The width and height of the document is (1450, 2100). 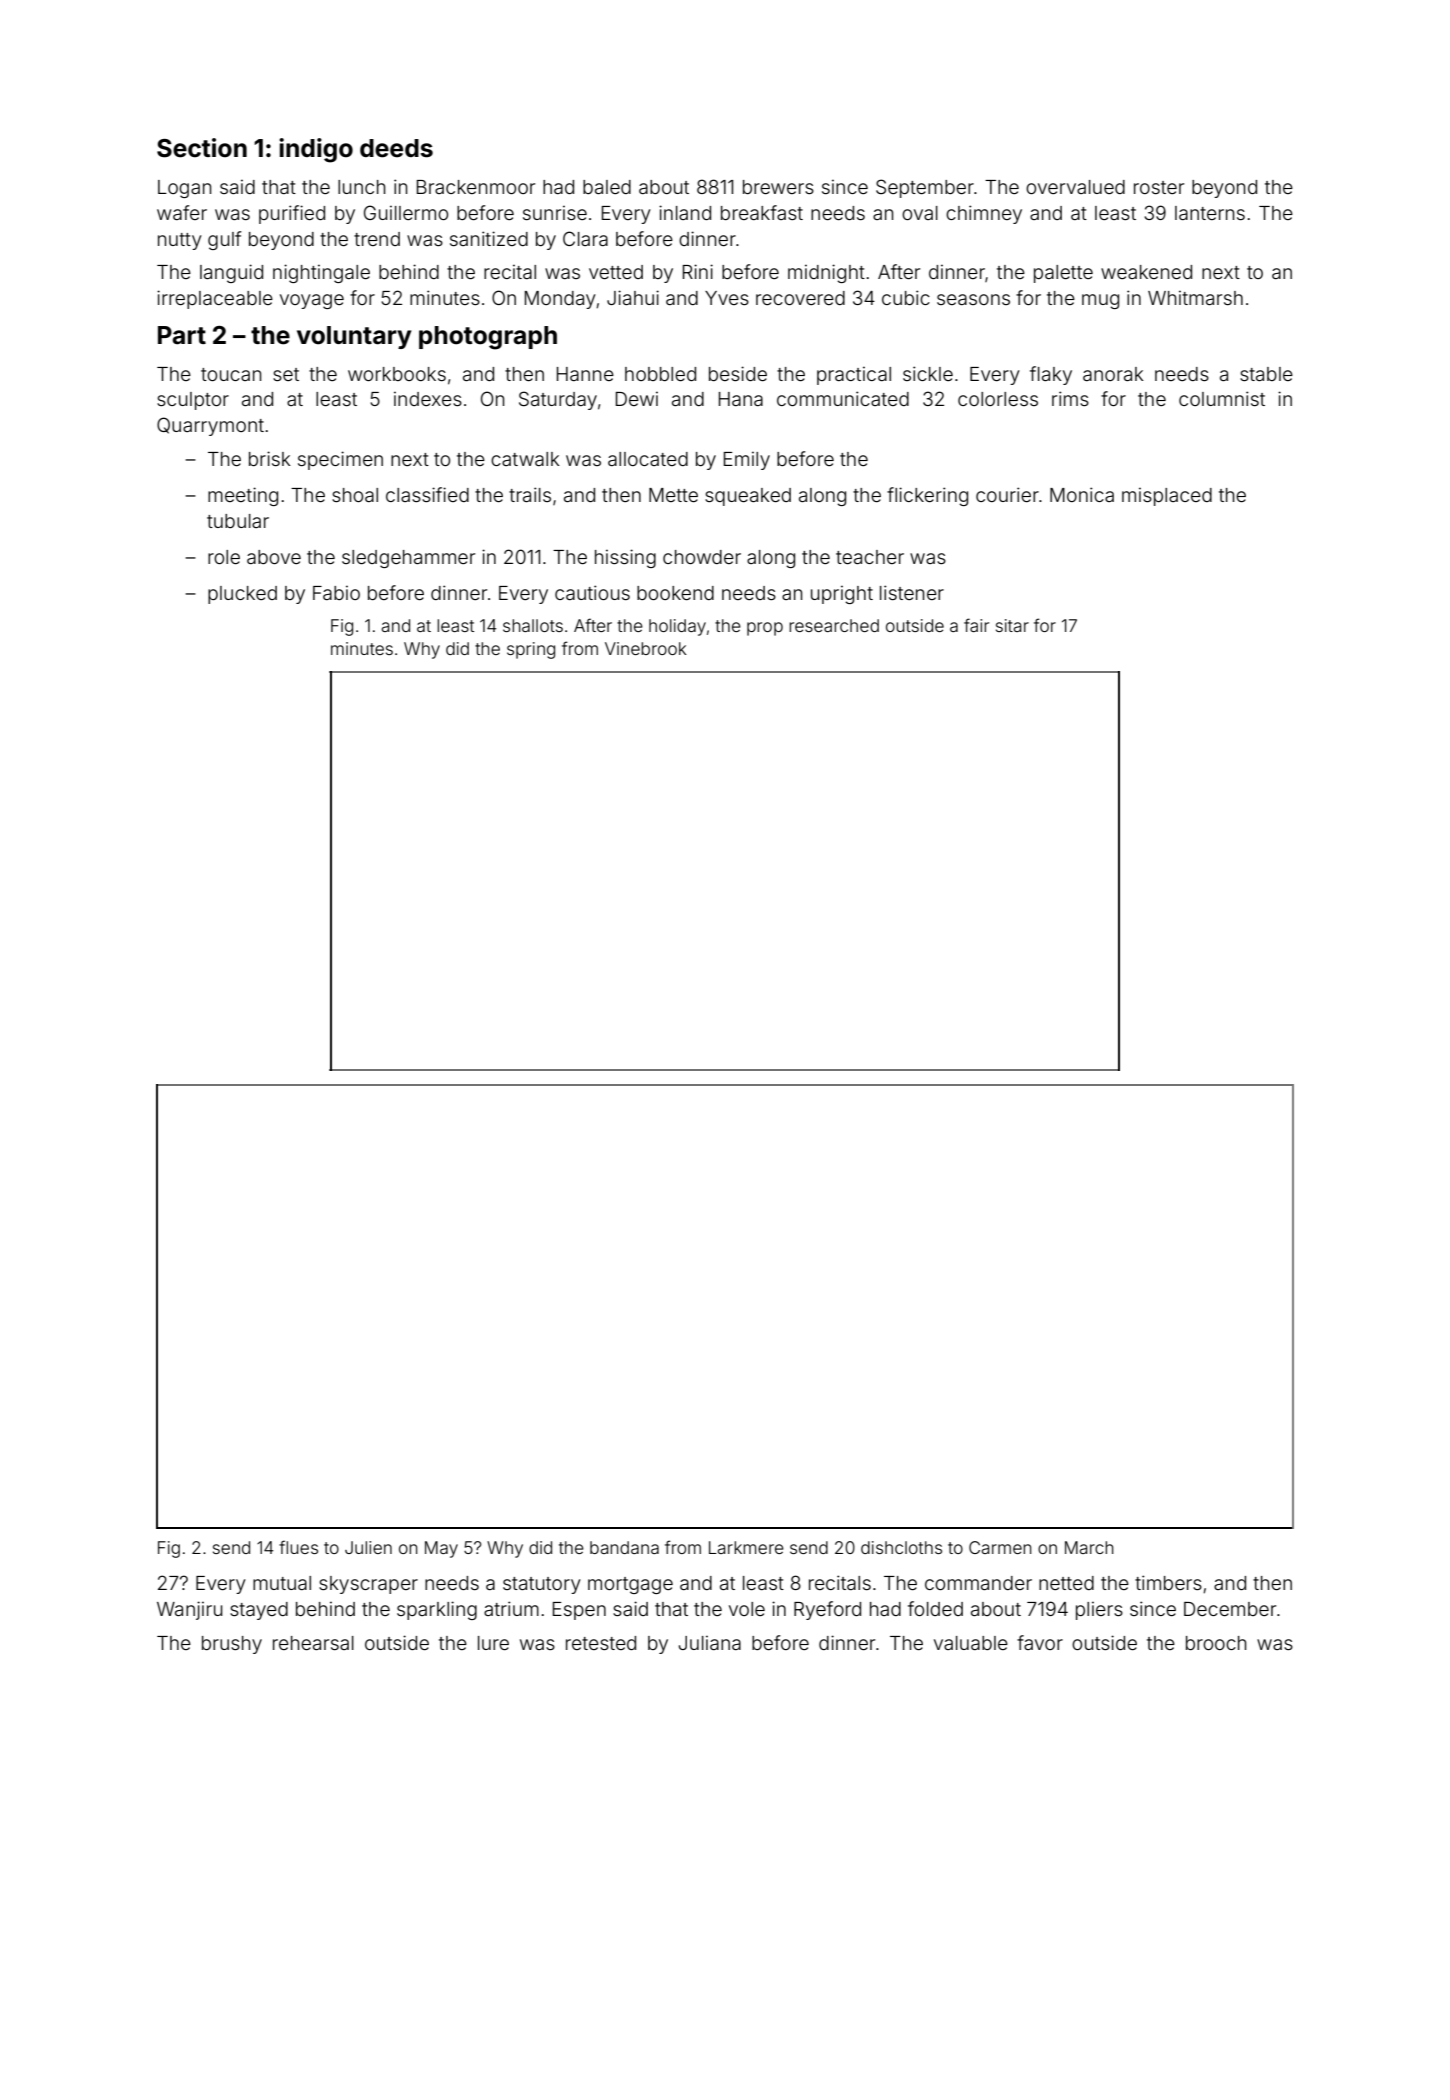 I want to click on sitar, so click(x=1012, y=625).
